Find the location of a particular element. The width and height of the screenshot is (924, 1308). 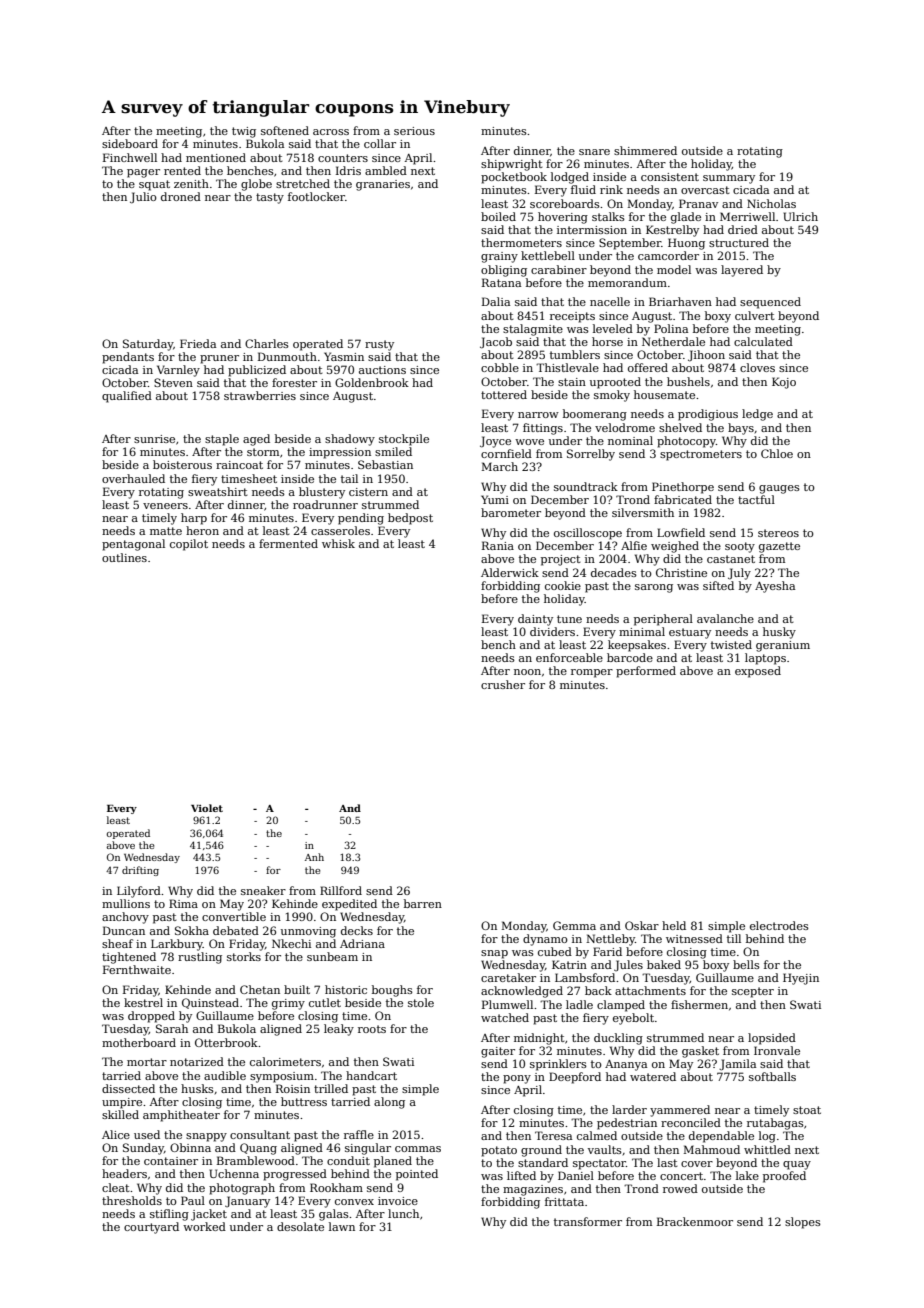

lawn is located at coordinates (342, 1226).
